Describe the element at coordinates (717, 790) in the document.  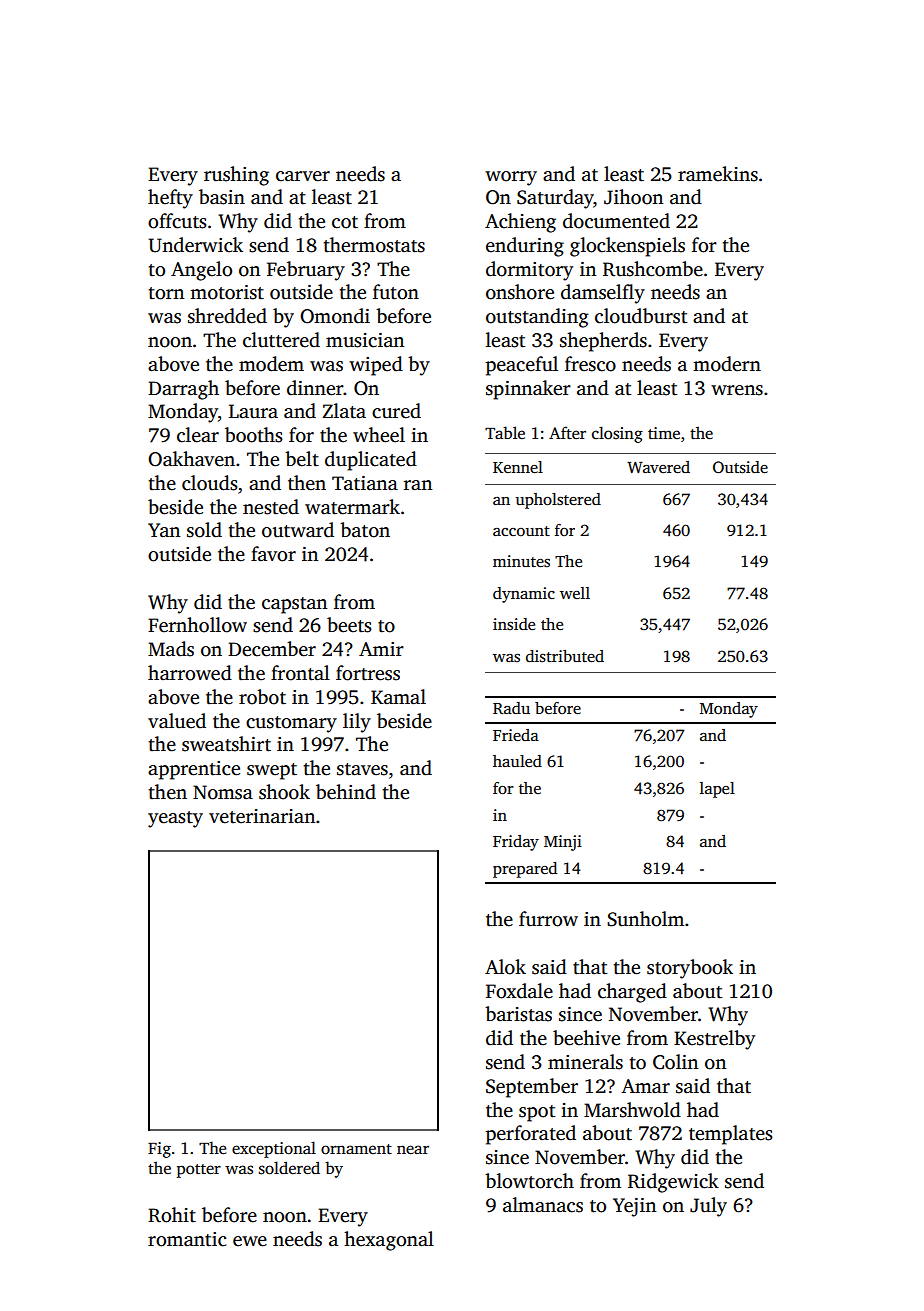
I see `lapel` at that location.
